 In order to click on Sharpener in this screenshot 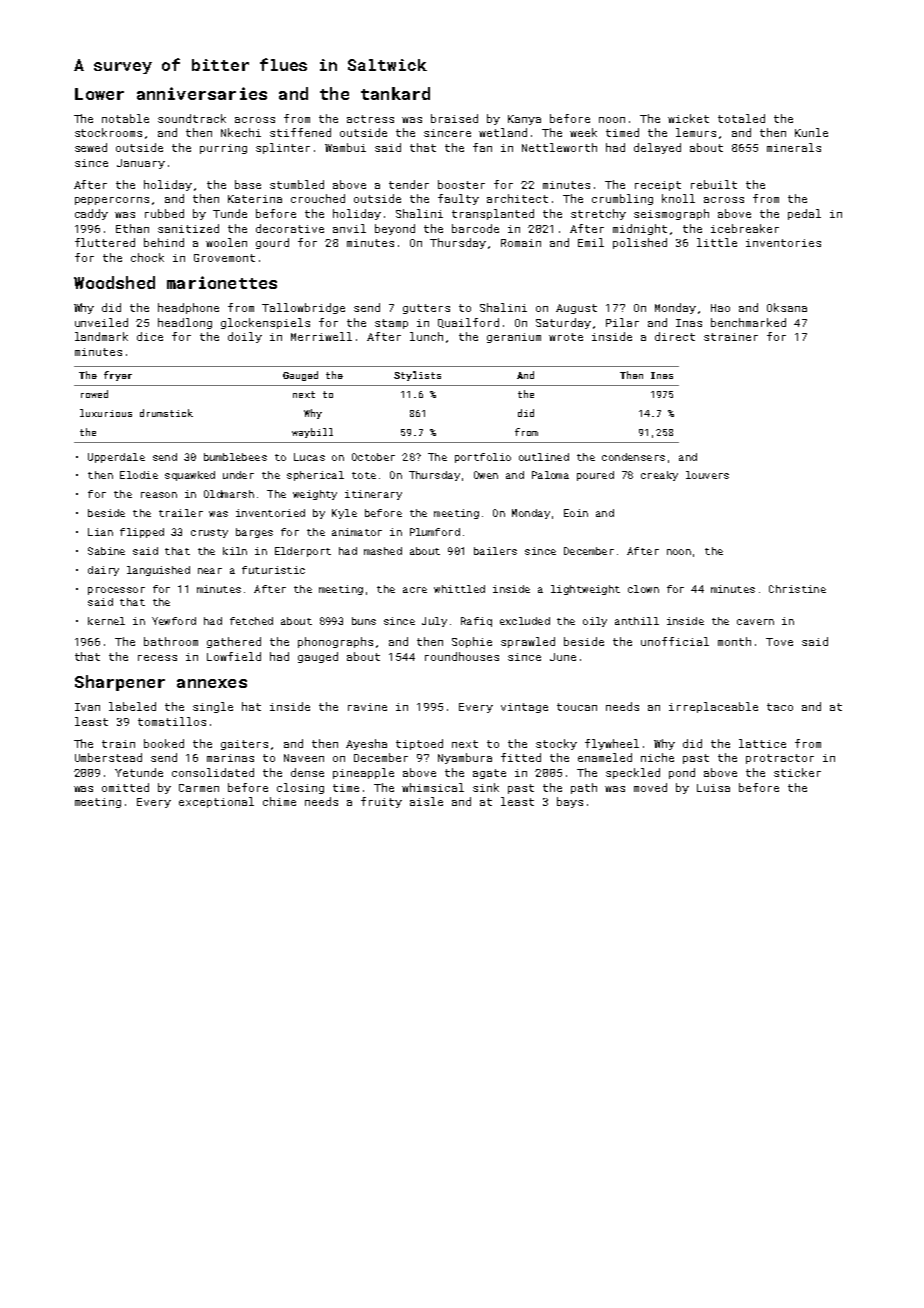, I will do `click(120, 683)`.
